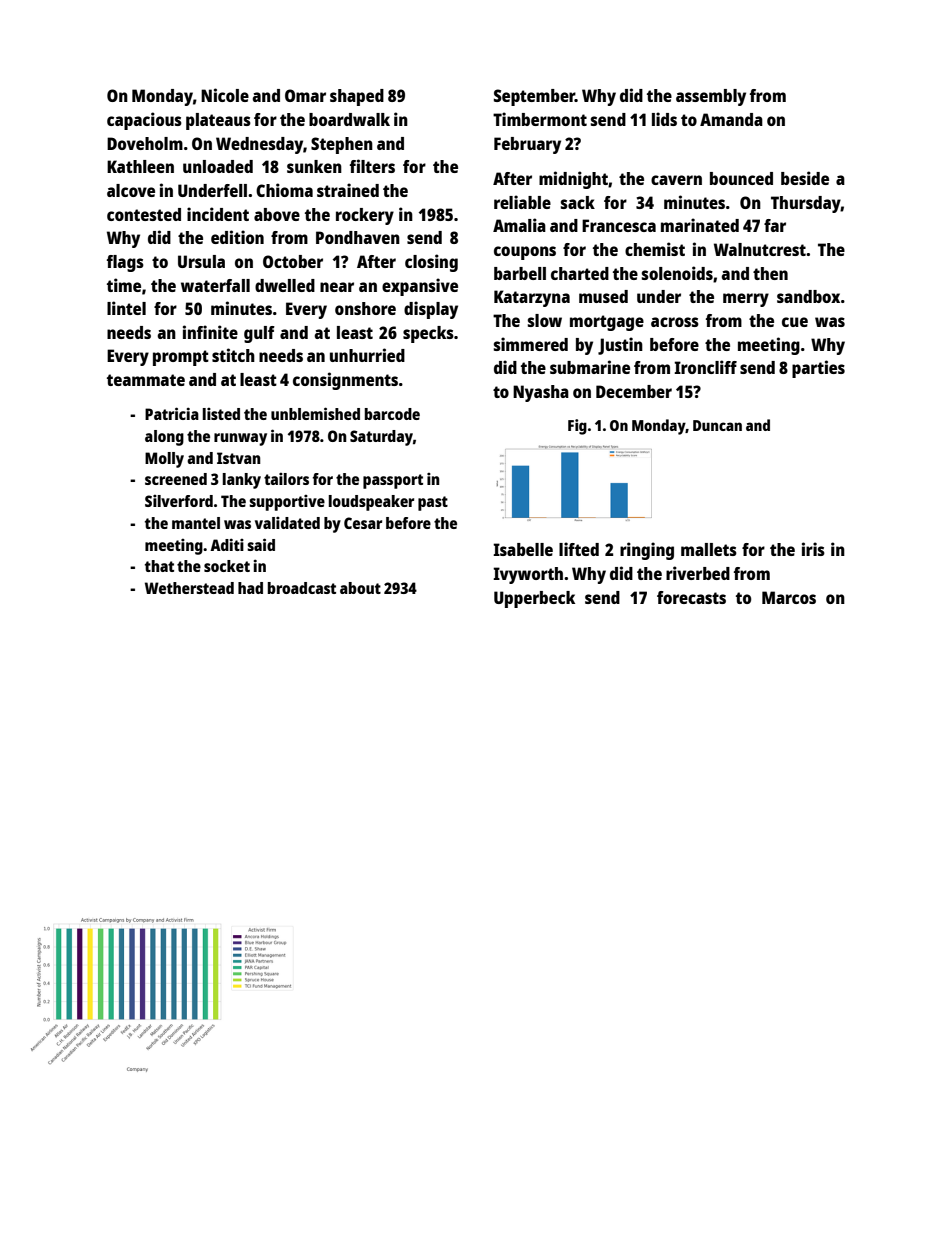  I want to click on Nicole, so click(225, 95).
